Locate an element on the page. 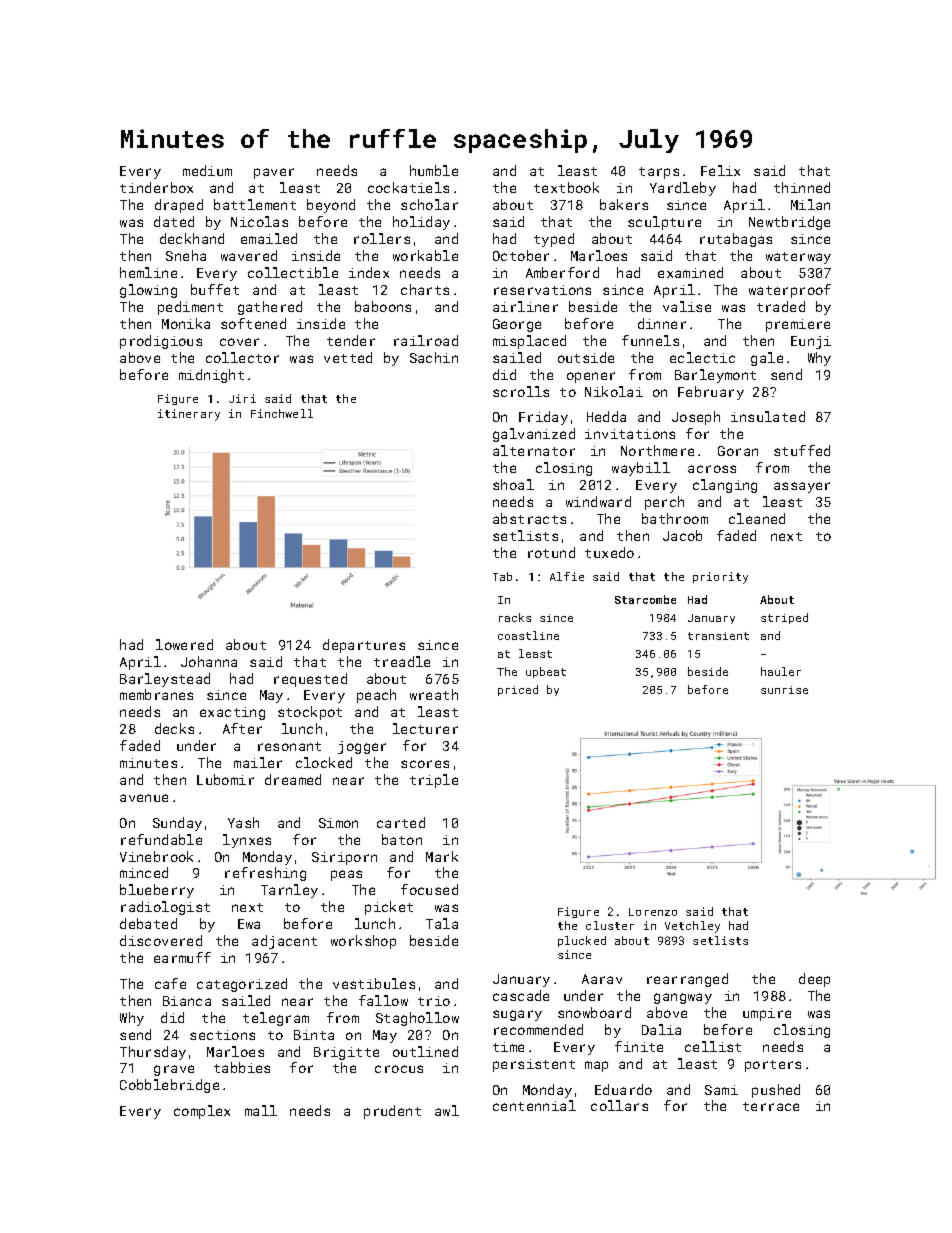 The image size is (952, 1233). treadle is located at coordinates (402, 661).
